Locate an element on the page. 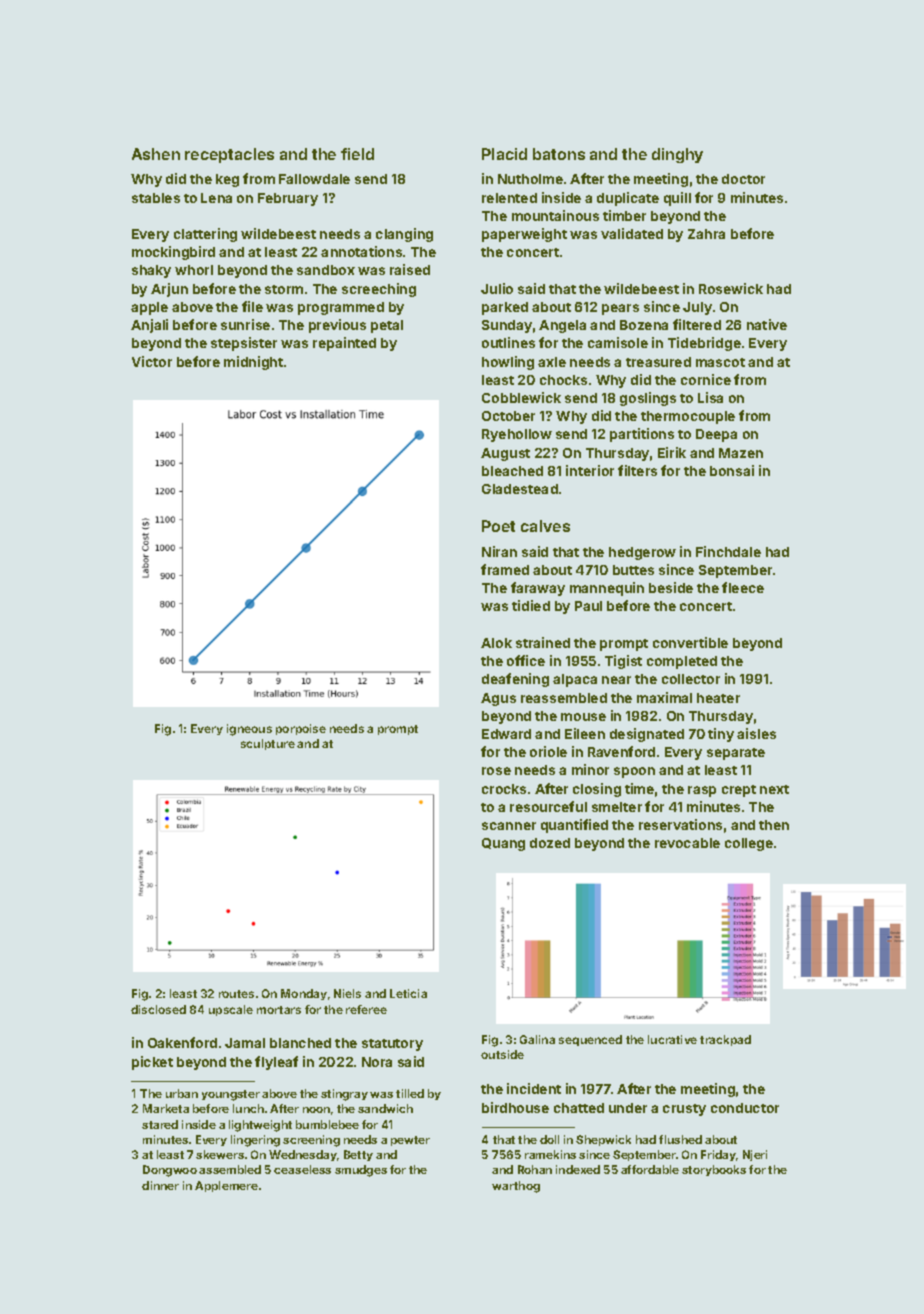 This image has width=924, height=1314. Mazen is located at coordinates (741, 453).
